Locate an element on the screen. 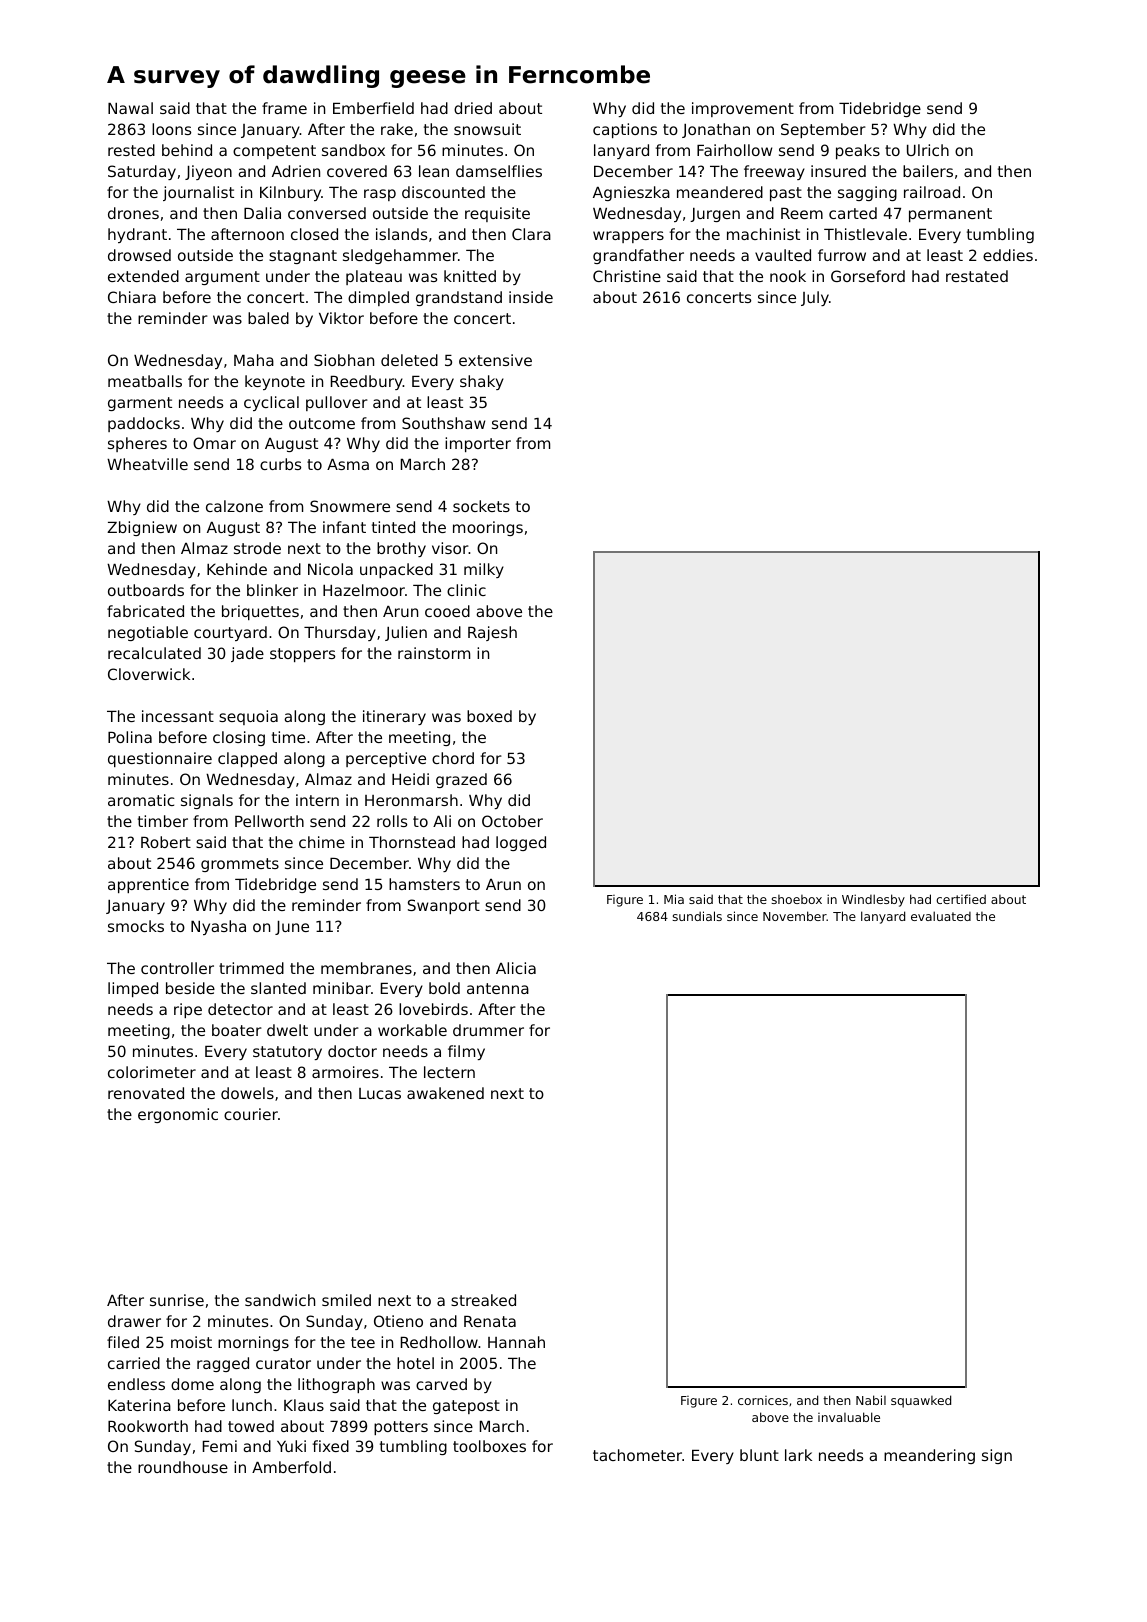 This screenshot has height=1622, width=1147. ergonomic is located at coordinates (178, 1115).
